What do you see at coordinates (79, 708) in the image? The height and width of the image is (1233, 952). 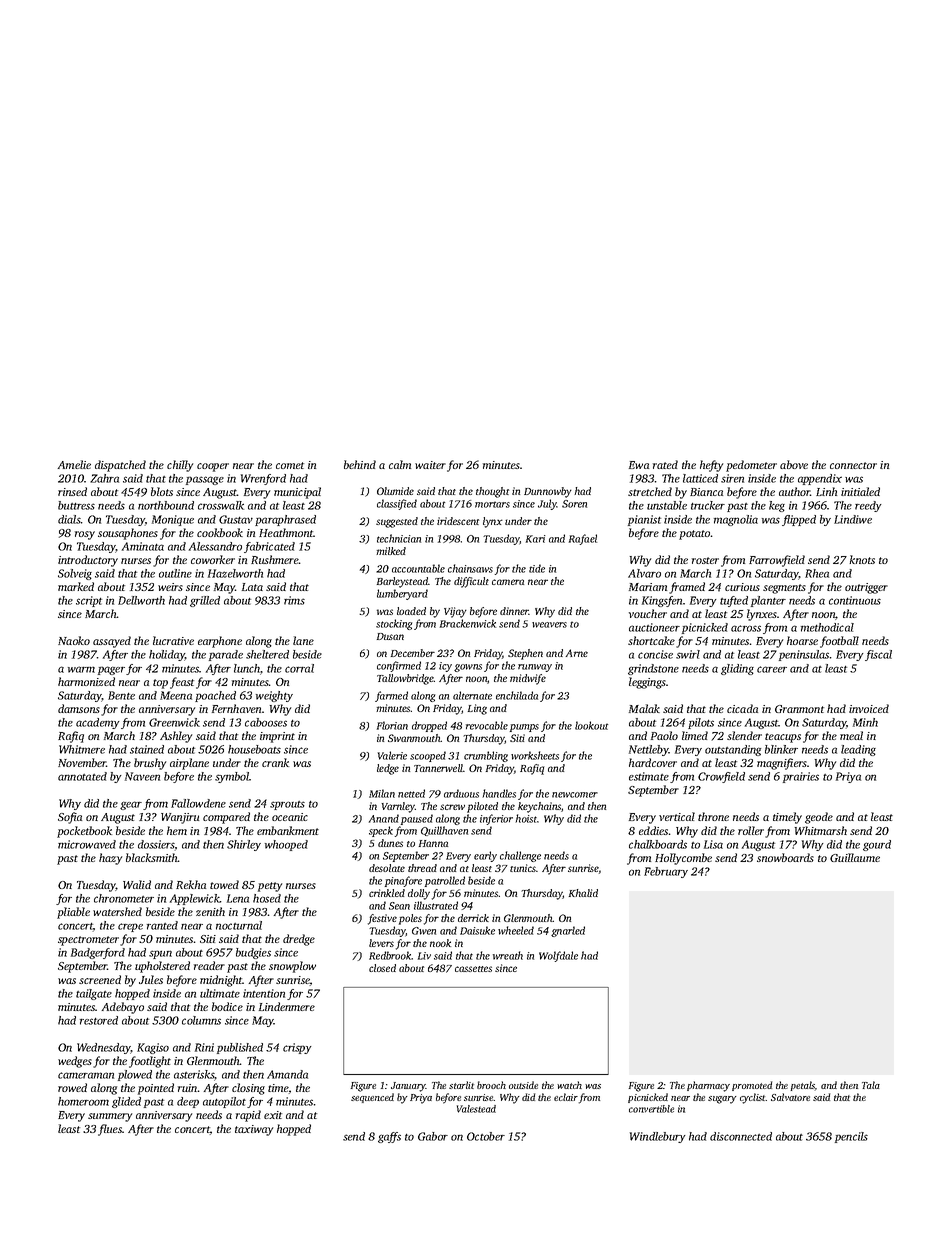 I see `damsons` at bounding box center [79, 708].
